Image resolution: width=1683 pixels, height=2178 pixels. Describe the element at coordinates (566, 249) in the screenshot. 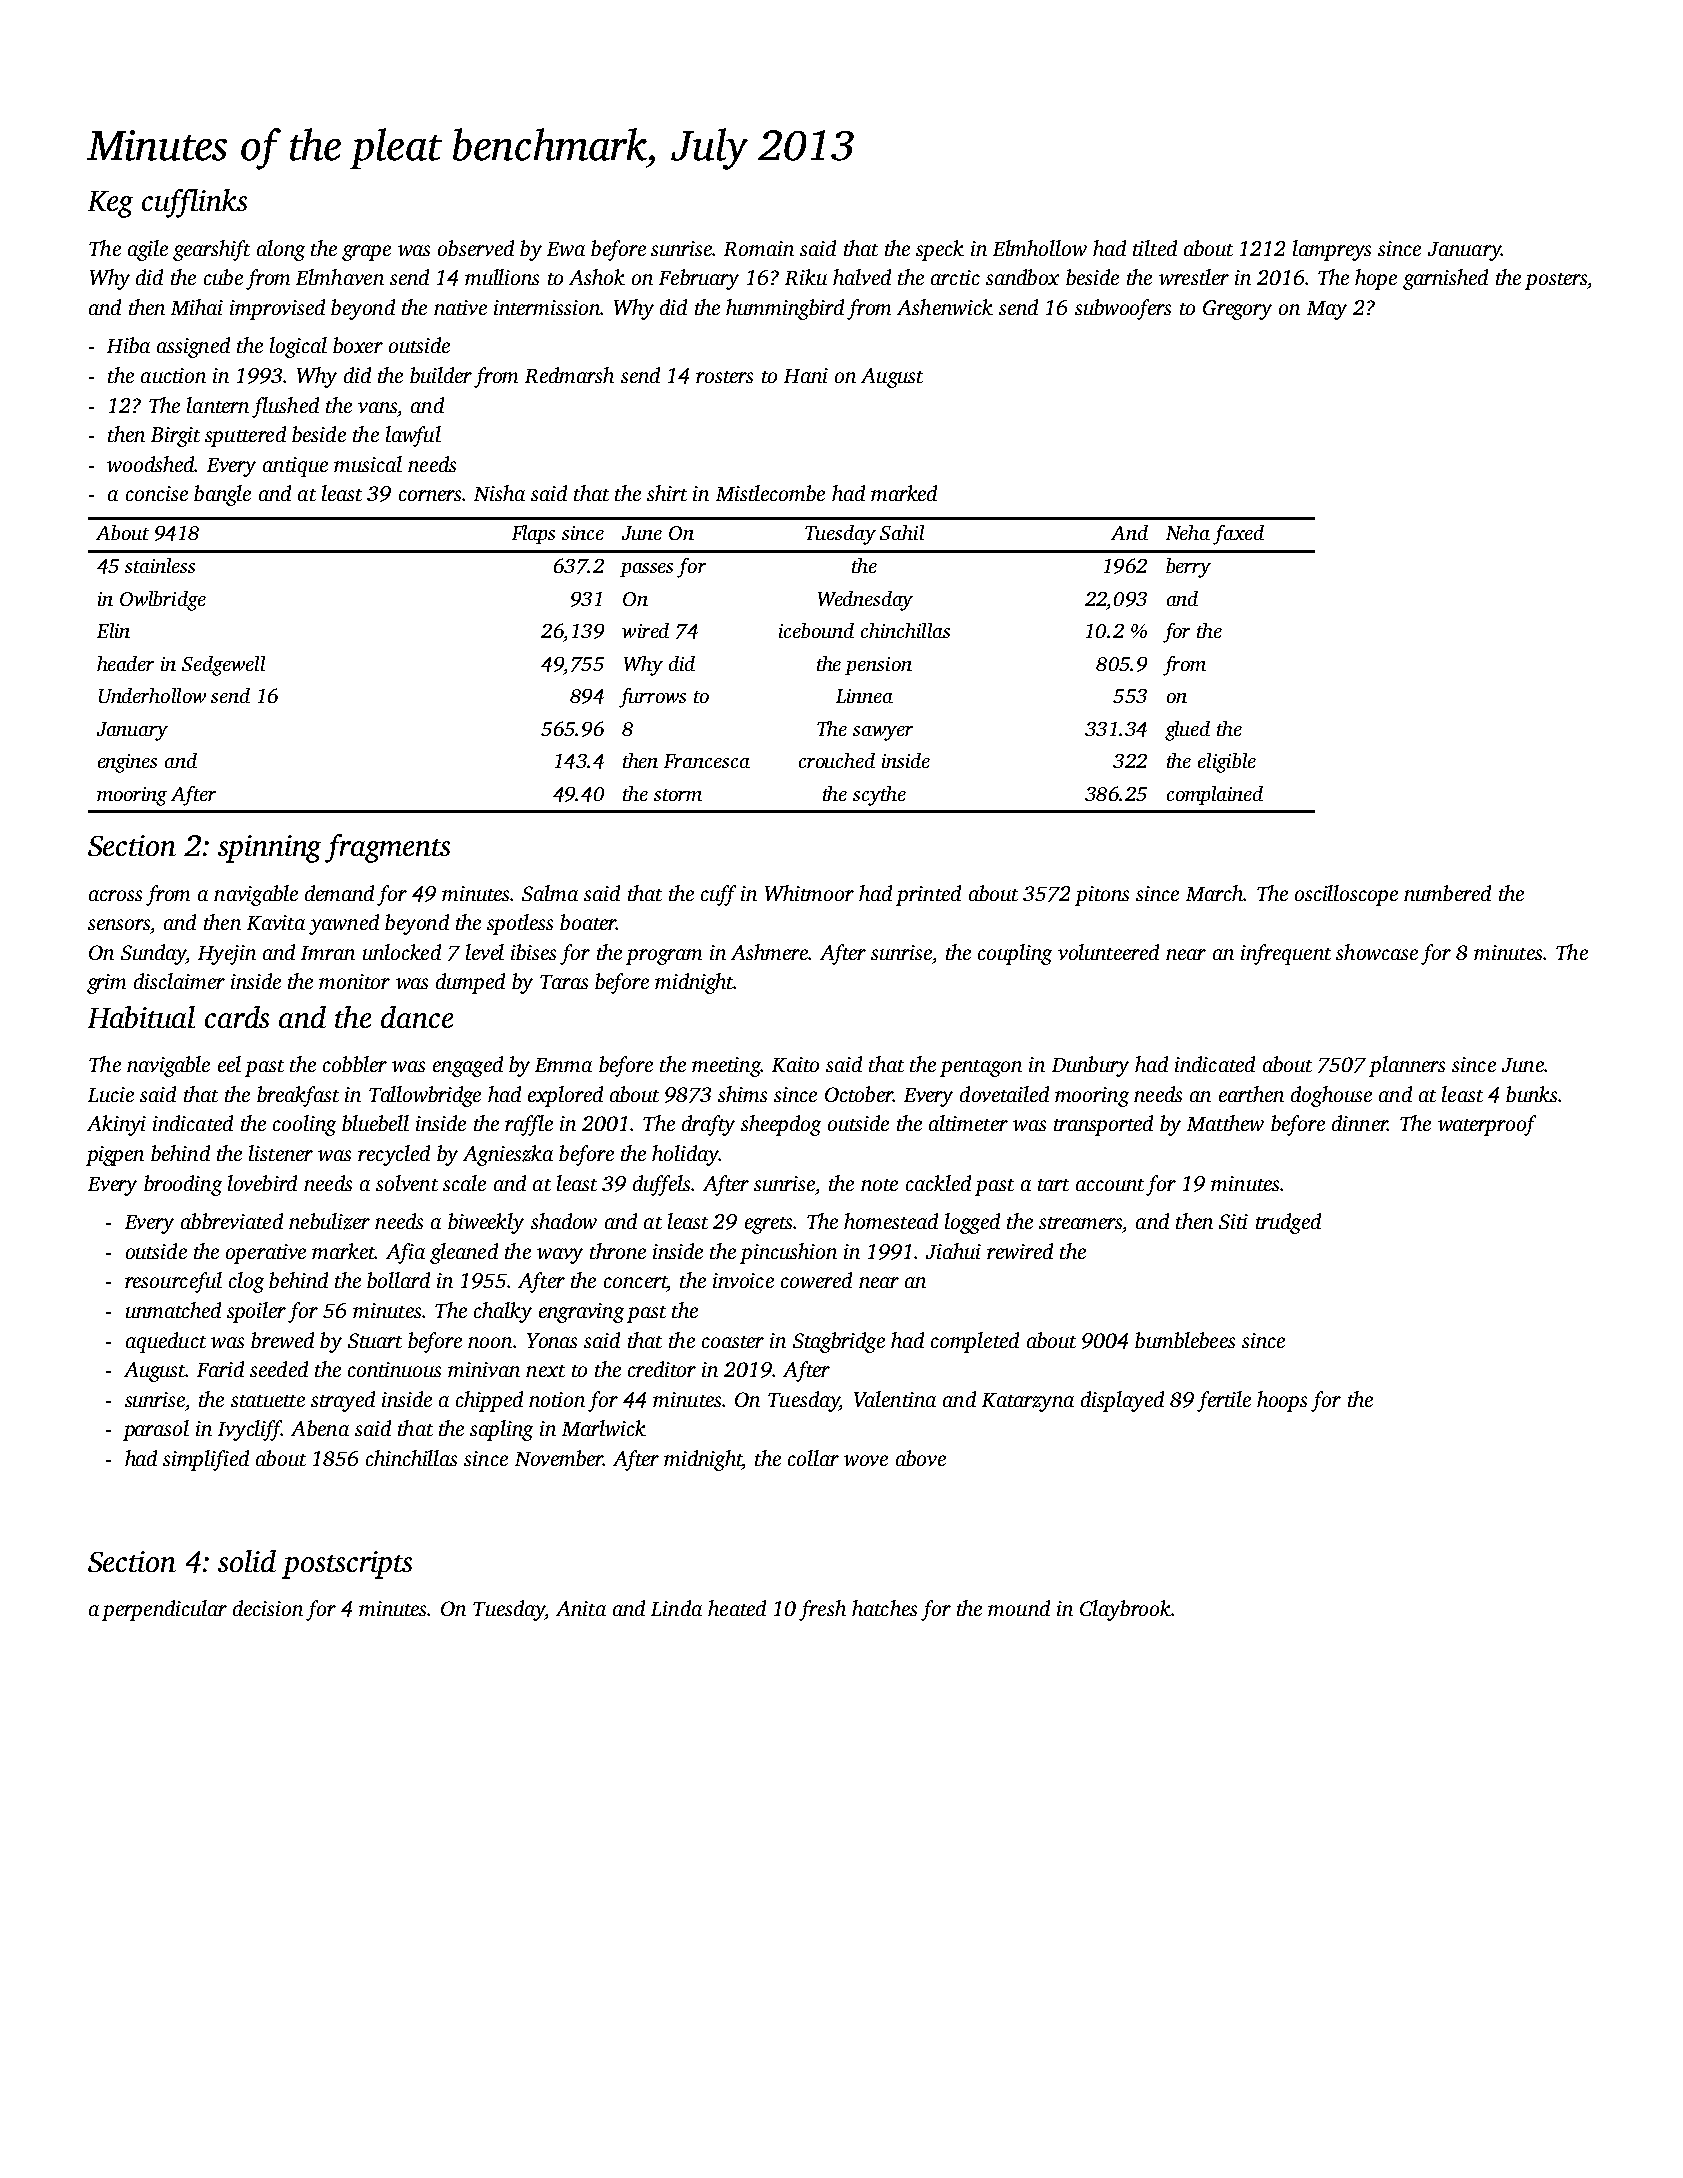

I see `Ewa` at that location.
